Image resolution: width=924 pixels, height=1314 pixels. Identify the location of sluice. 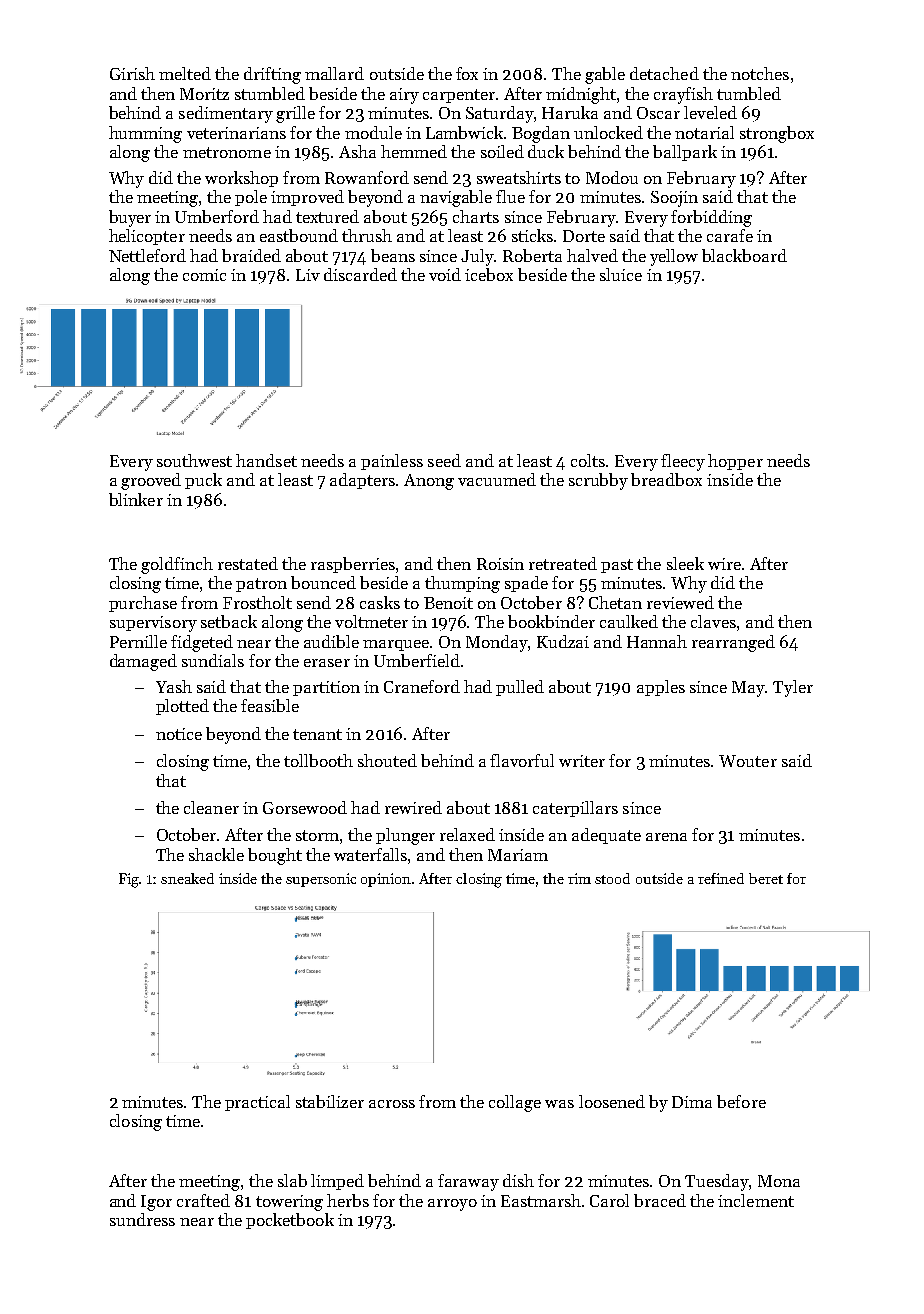
(621, 274).
